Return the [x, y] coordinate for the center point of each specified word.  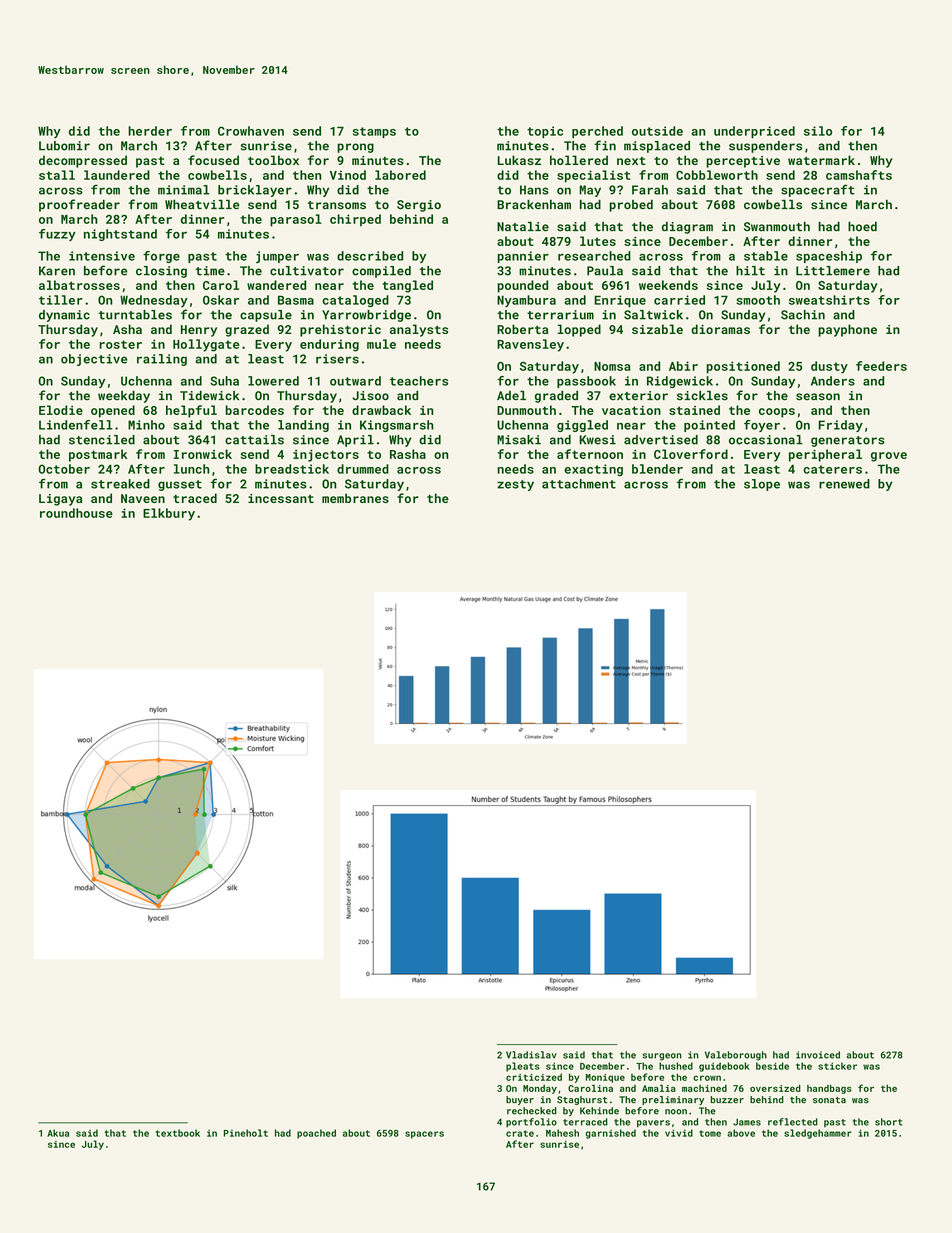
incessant [281, 498]
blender [657, 469]
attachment [579, 484]
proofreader [79, 205]
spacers [424, 1135]
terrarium [560, 315]
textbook [178, 1133]
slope [762, 485]
